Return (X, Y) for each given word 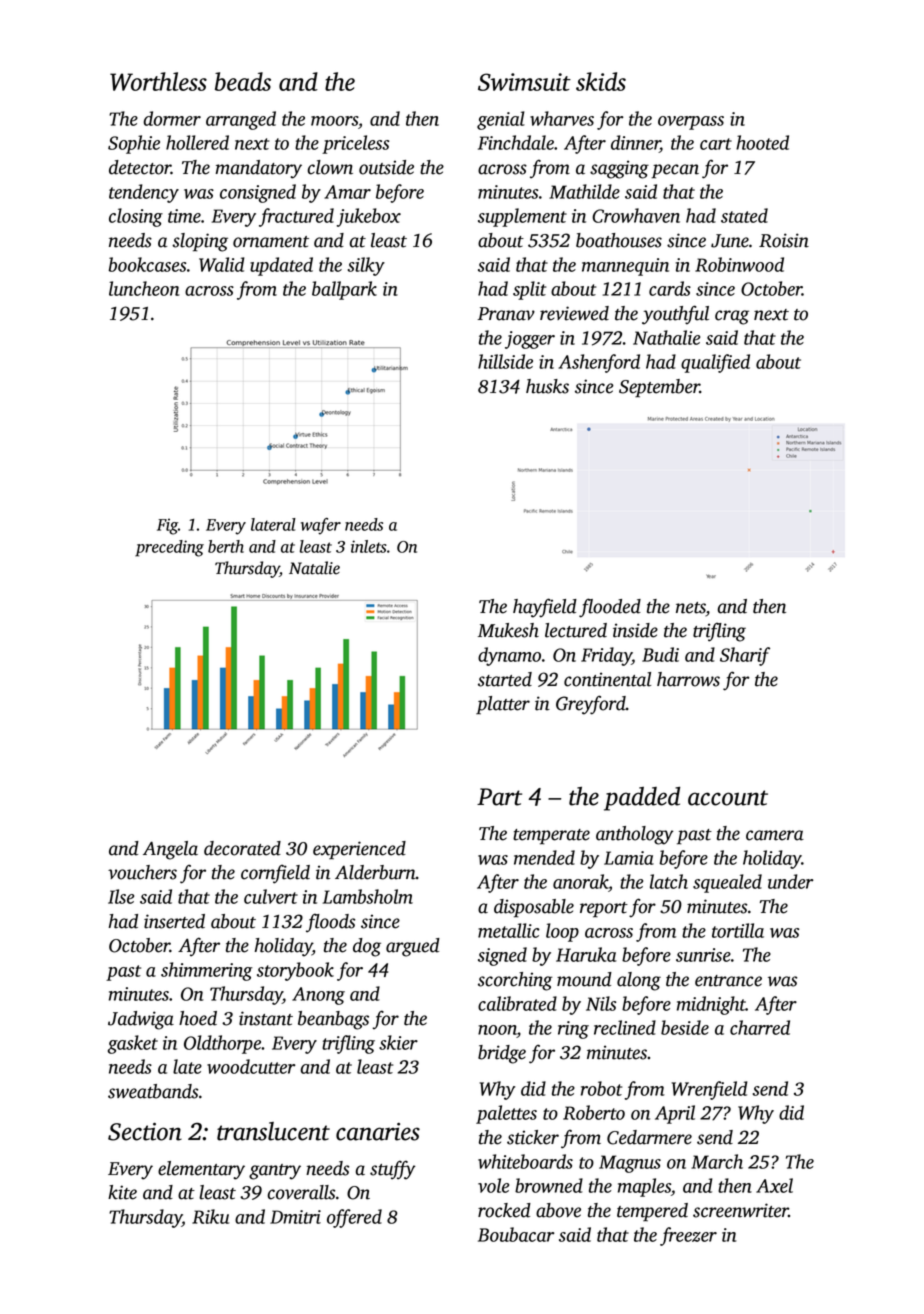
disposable (534, 908)
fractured (296, 217)
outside (386, 167)
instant (266, 1018)
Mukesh (508, 630)
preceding (169, 548)
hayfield (545, 608)
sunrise (703, 955)
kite (122, 1192)
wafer (321, 526)
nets (691, 609)
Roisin (784, 240)
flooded (610, 608)
